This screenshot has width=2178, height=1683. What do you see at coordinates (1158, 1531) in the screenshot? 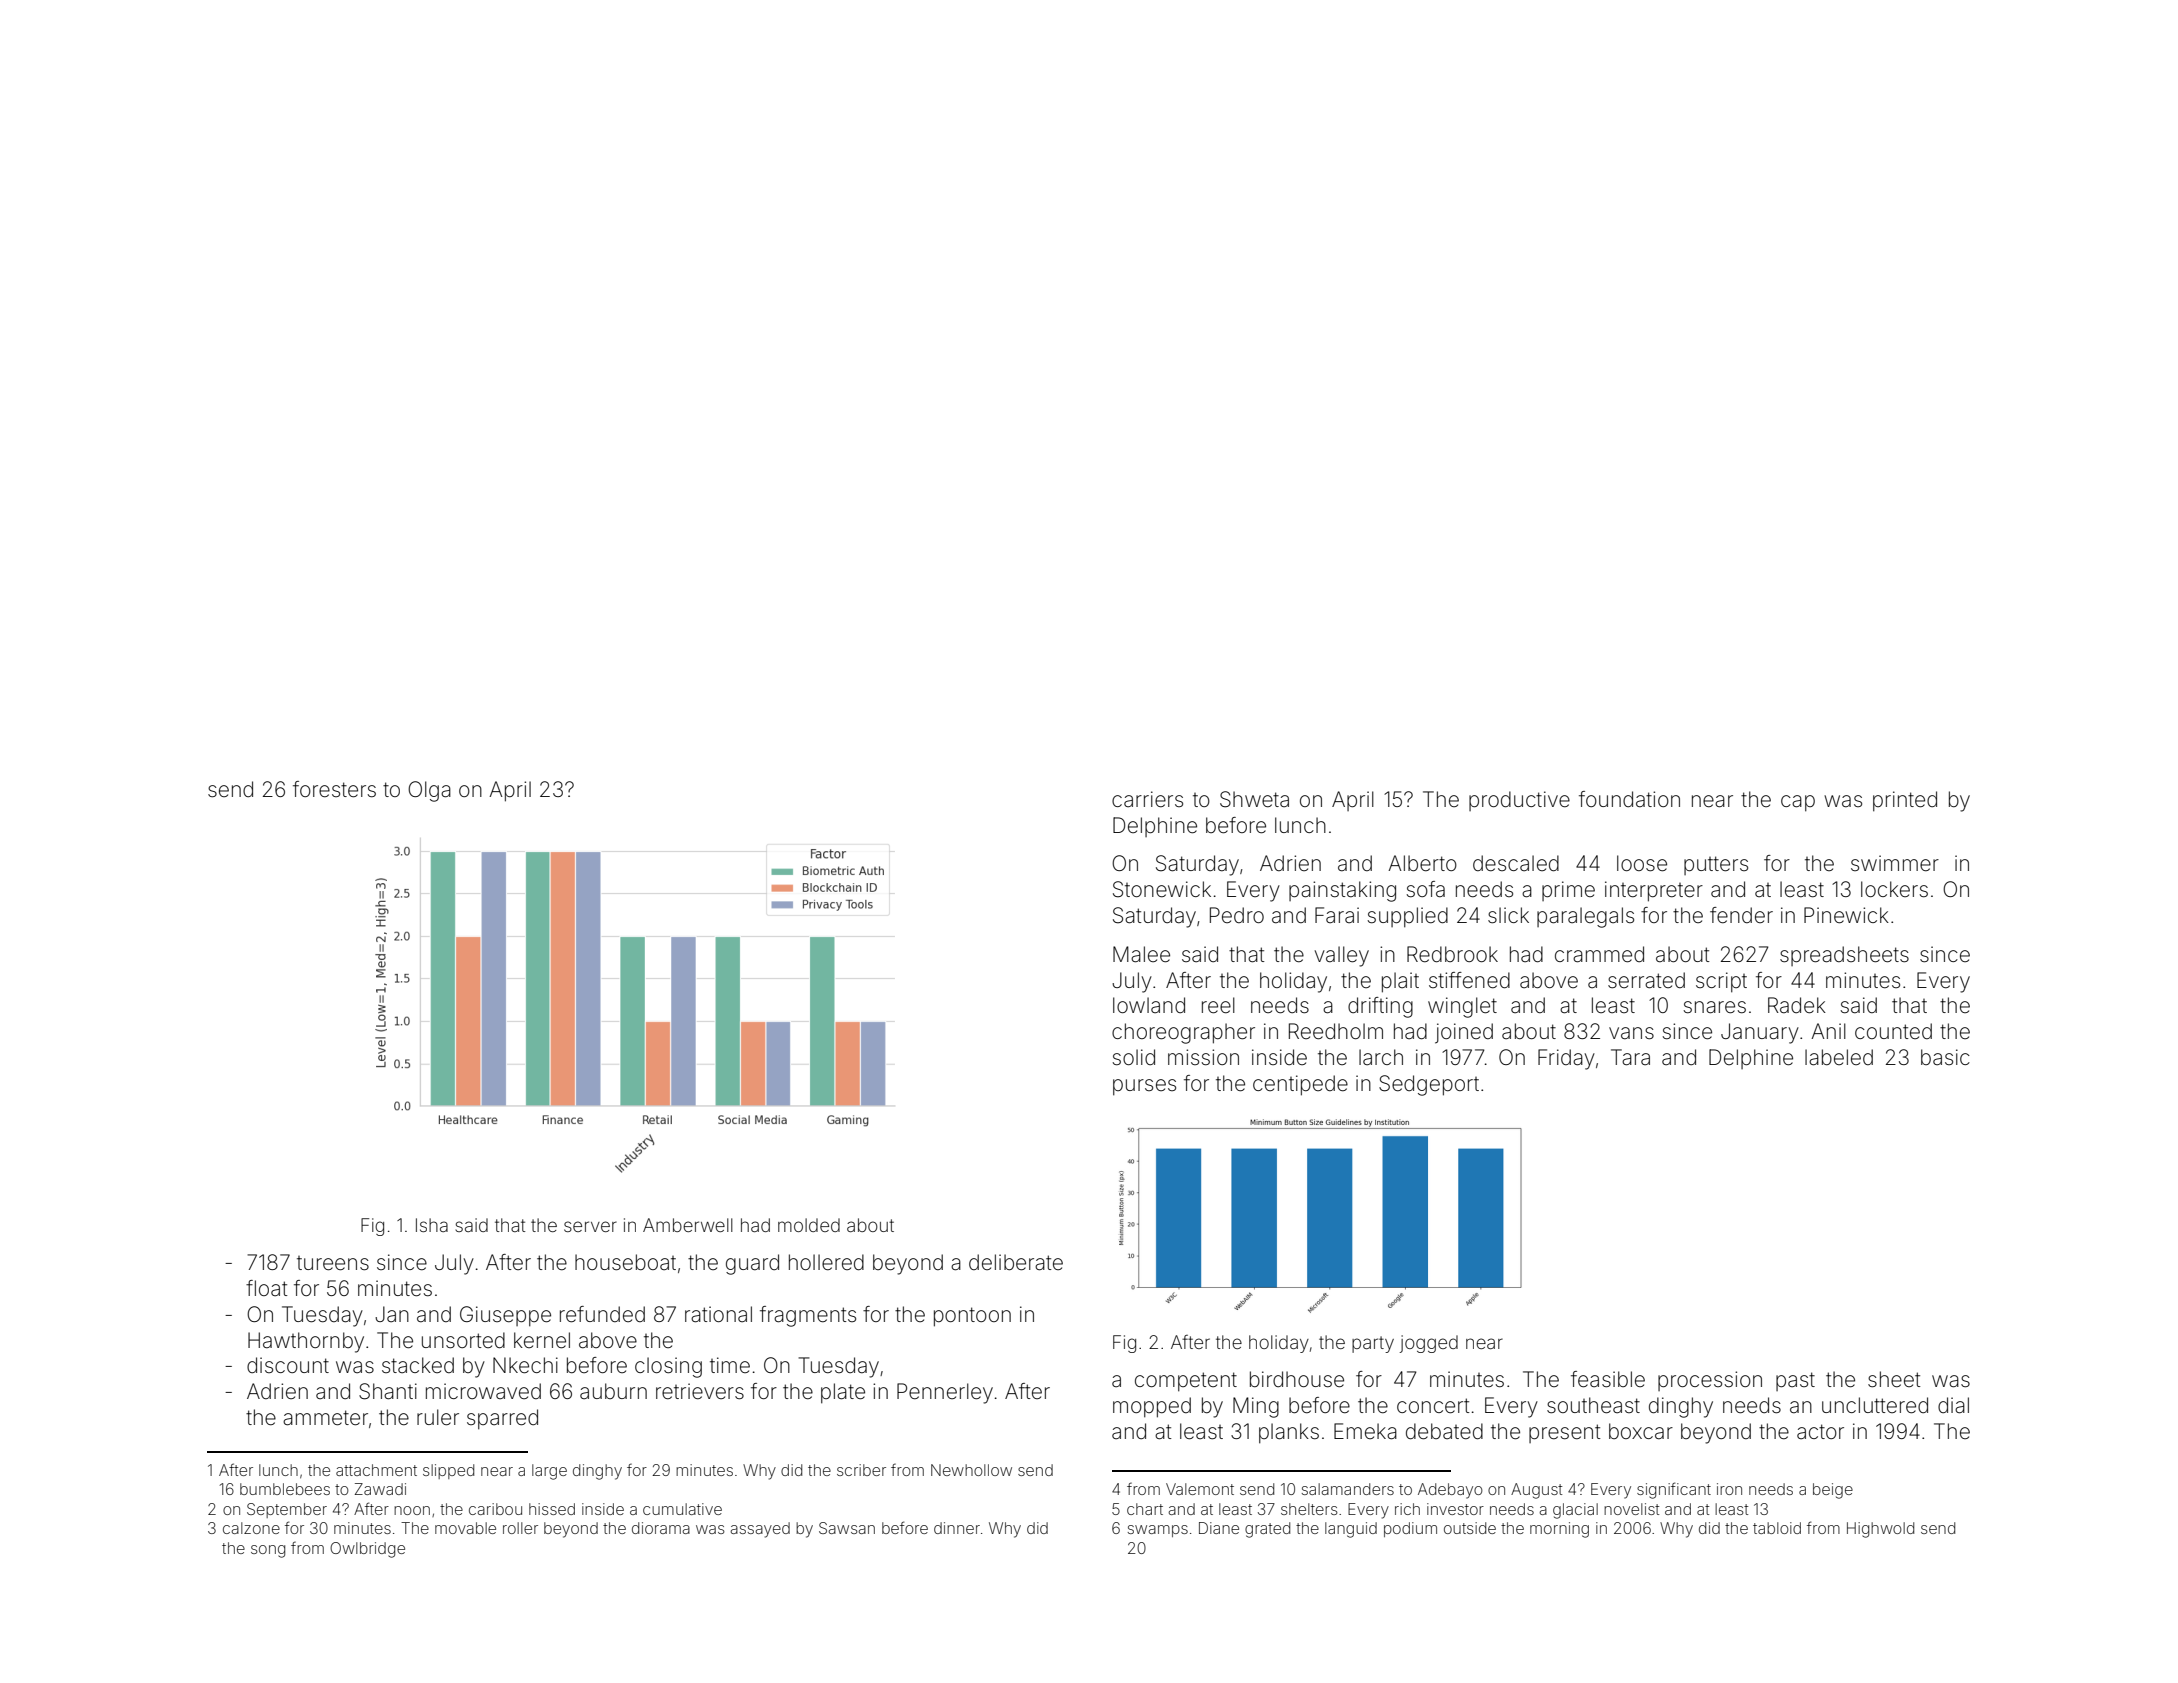
I see `swamps` at bounding box center [1158, 1531].
